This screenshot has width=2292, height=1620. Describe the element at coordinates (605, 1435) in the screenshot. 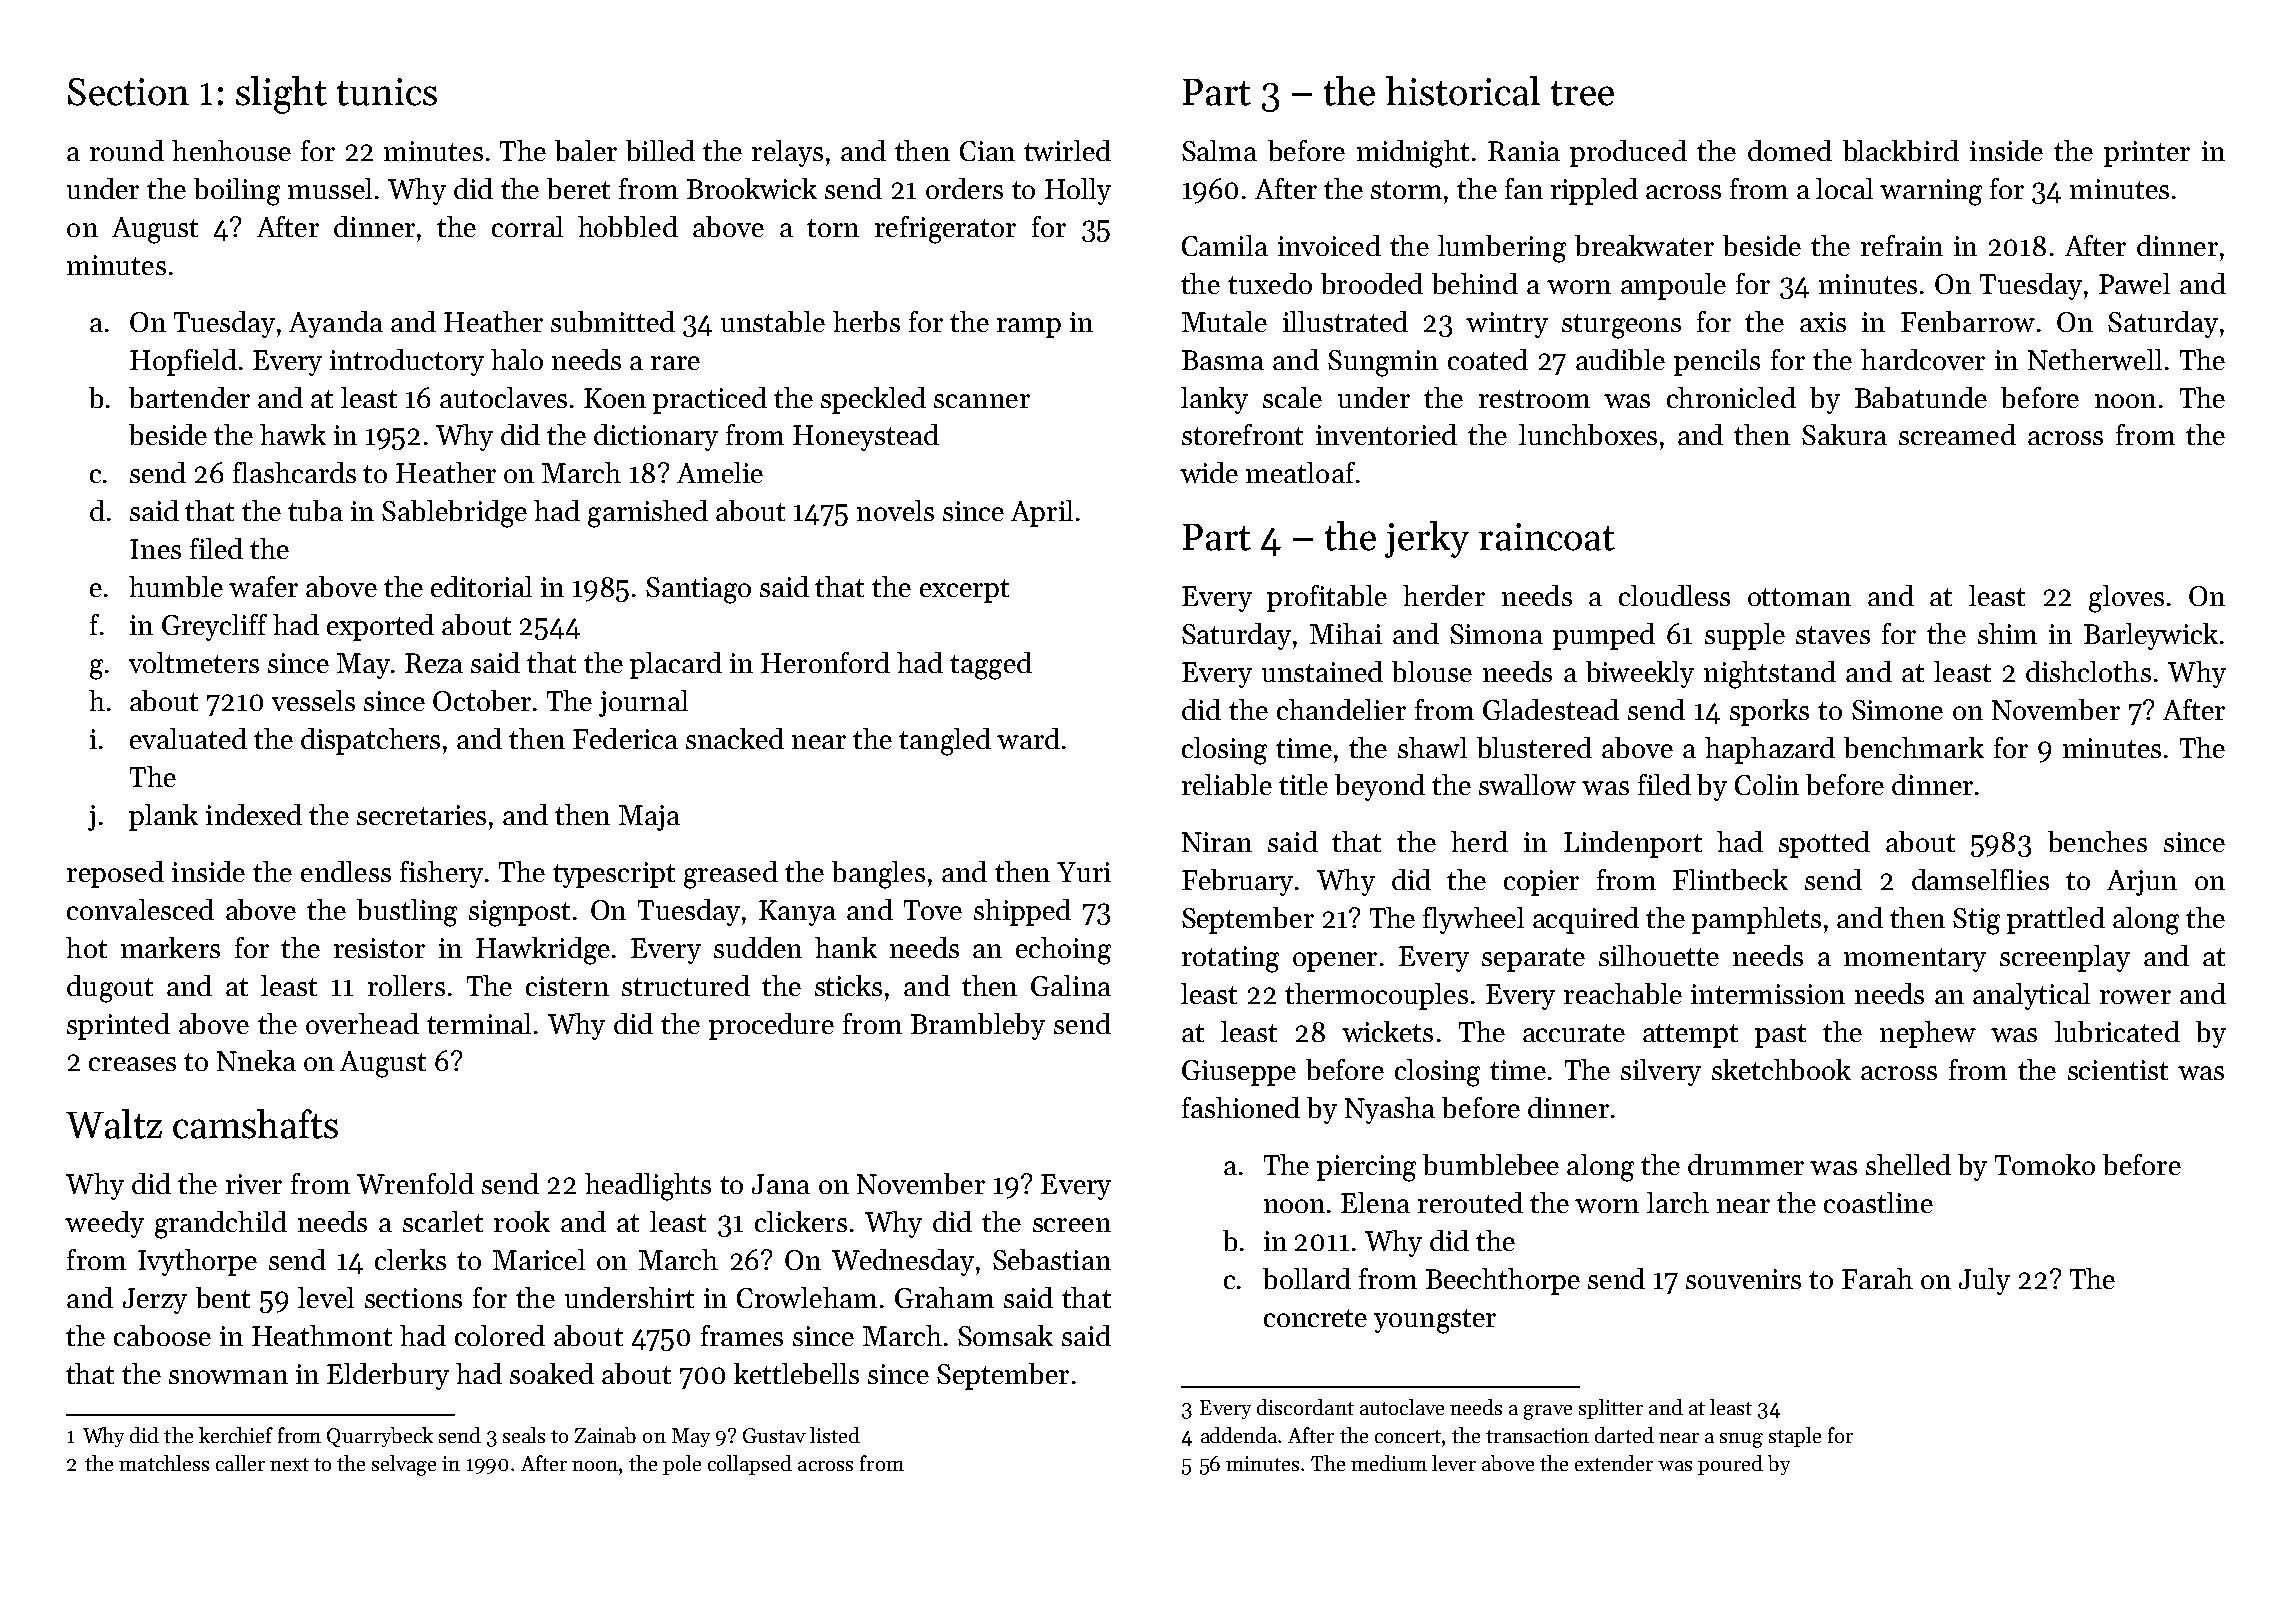

I see `Zainab` at that location.
